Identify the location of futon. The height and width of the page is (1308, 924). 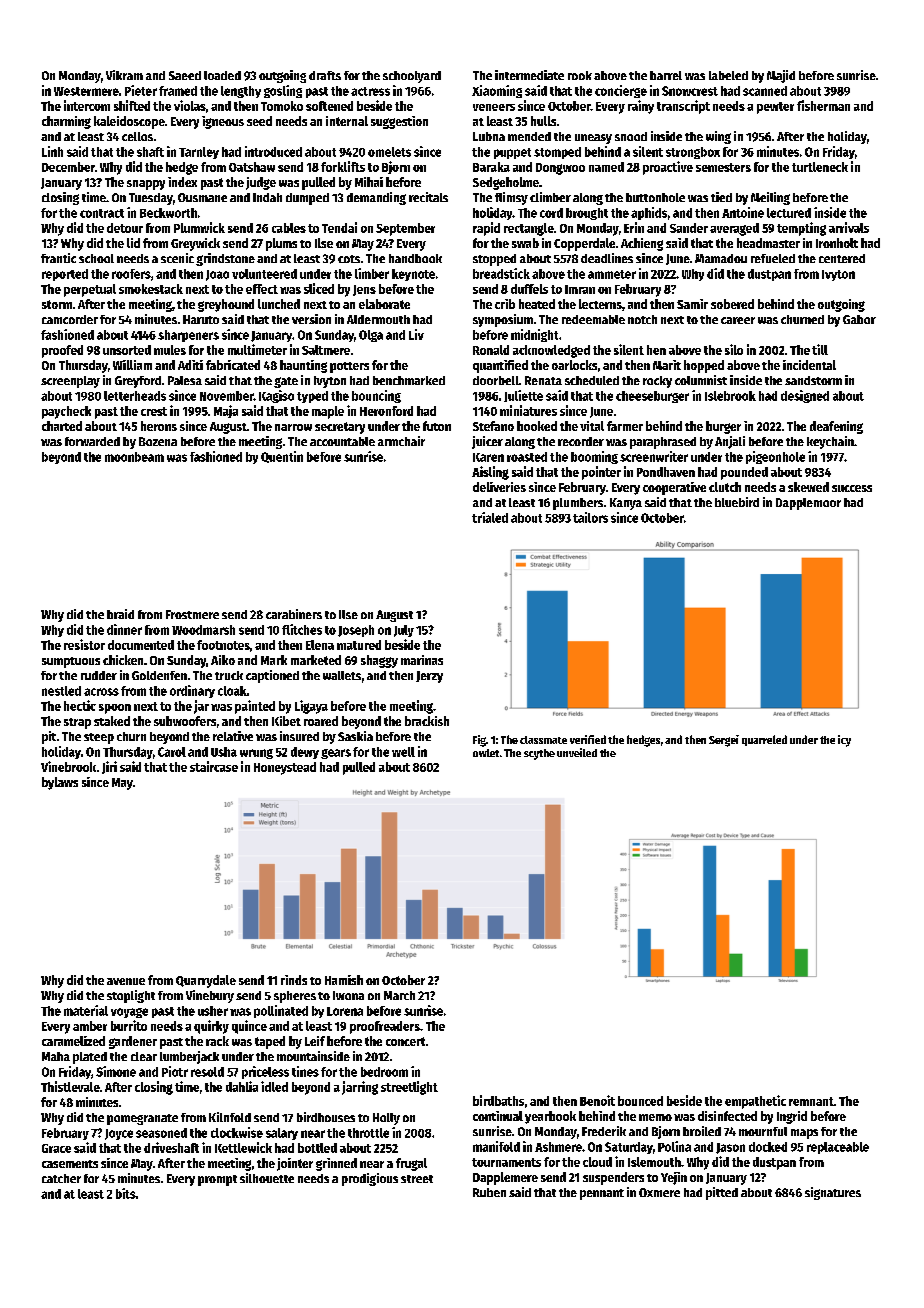
(437, 426).
